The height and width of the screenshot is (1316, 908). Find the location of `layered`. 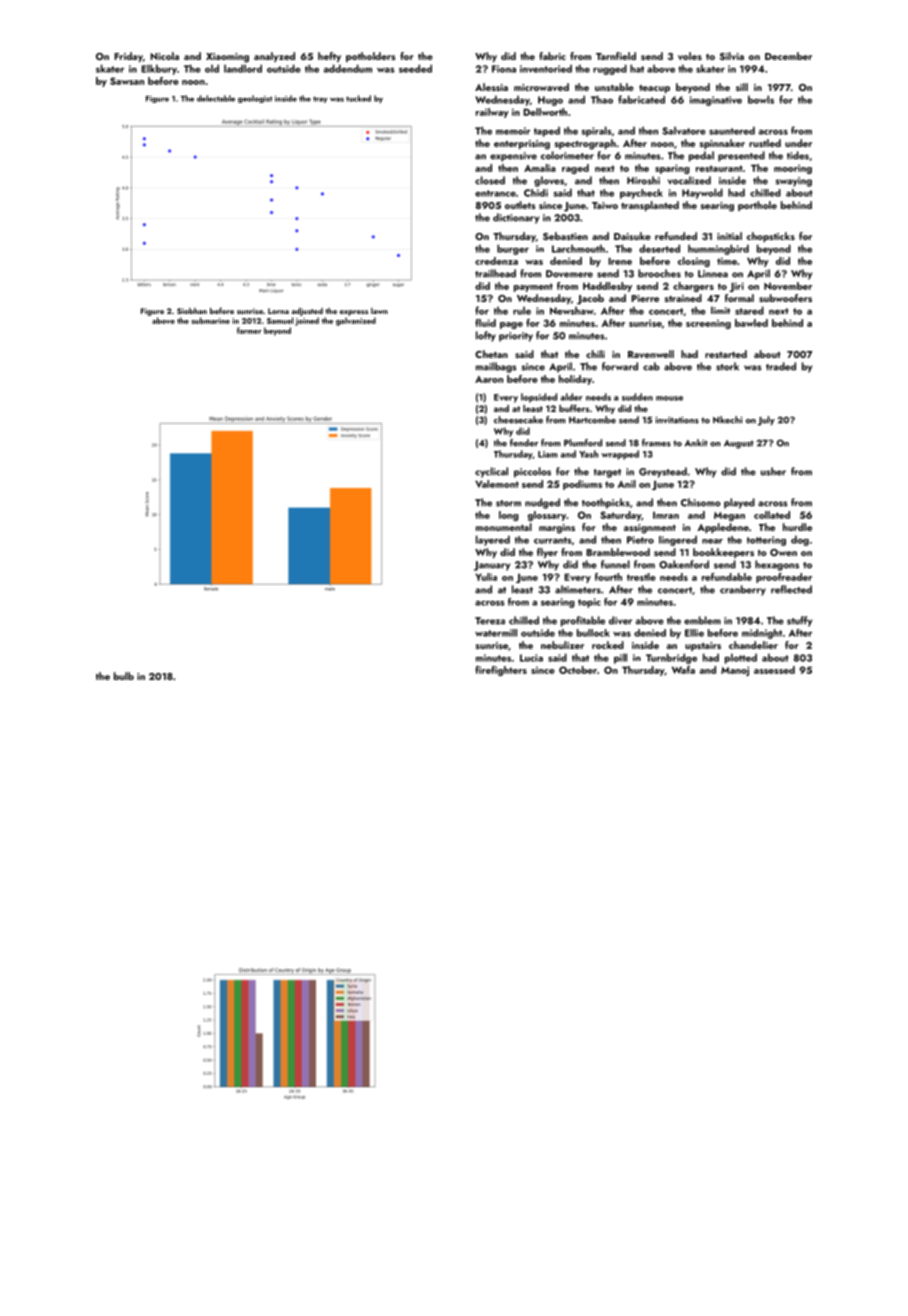

layered is located at coordinates (493, 540).
